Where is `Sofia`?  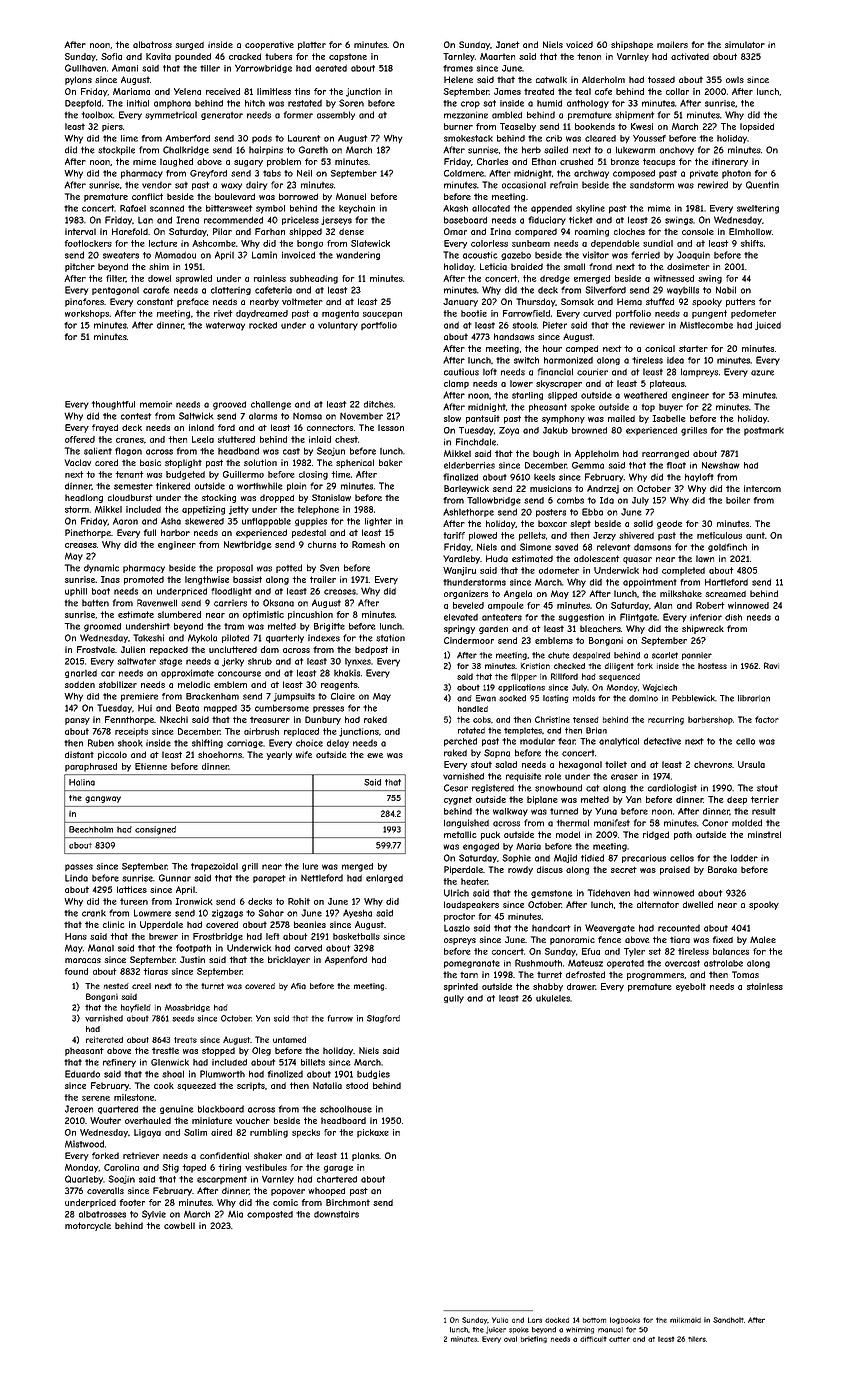 Sofia is located at coordinates (111, 56).
